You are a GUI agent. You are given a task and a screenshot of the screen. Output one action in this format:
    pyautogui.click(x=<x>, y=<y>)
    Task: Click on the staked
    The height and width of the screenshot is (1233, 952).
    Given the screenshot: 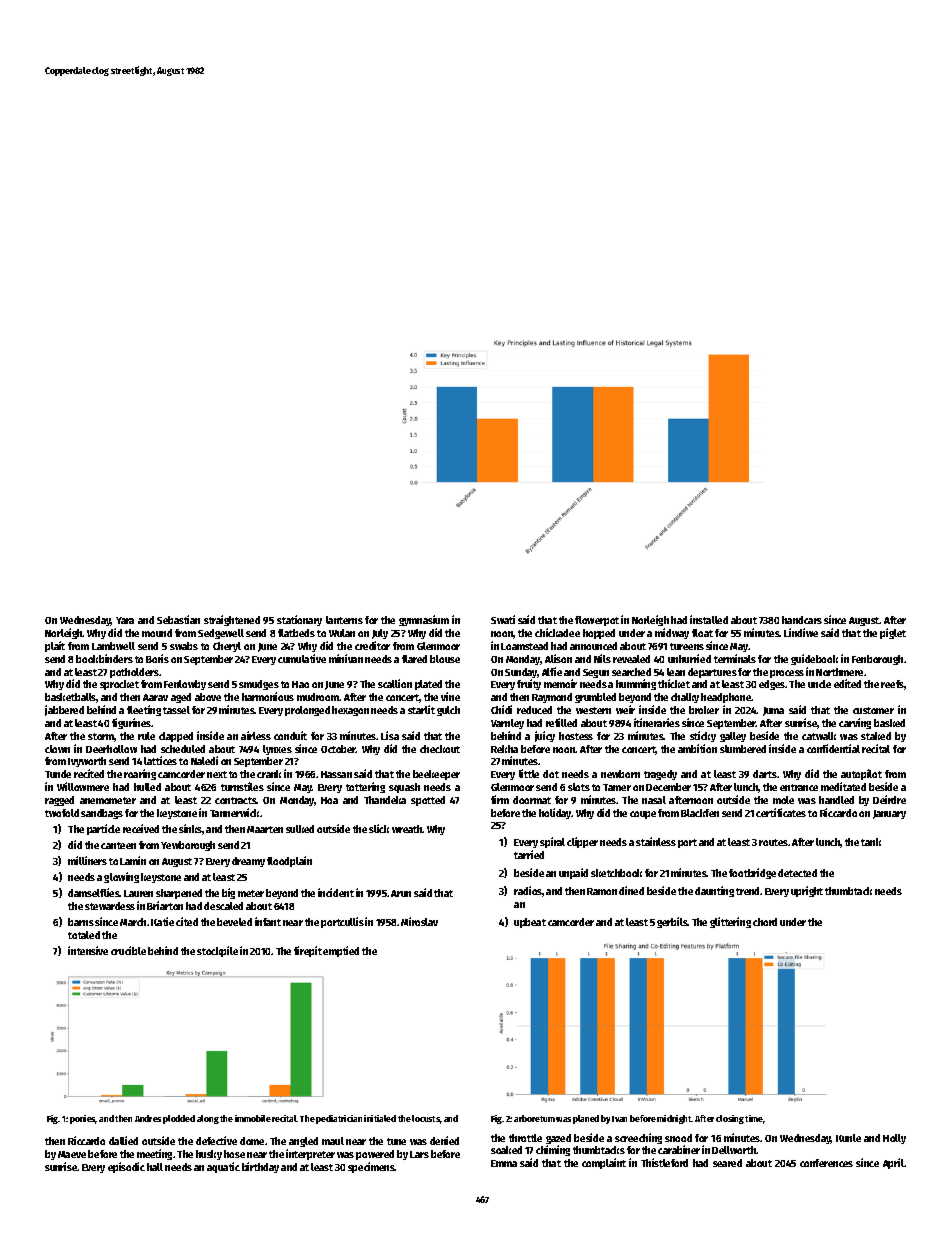 What is the action you would take?
    pyautogui.click(x=876, y=736)
